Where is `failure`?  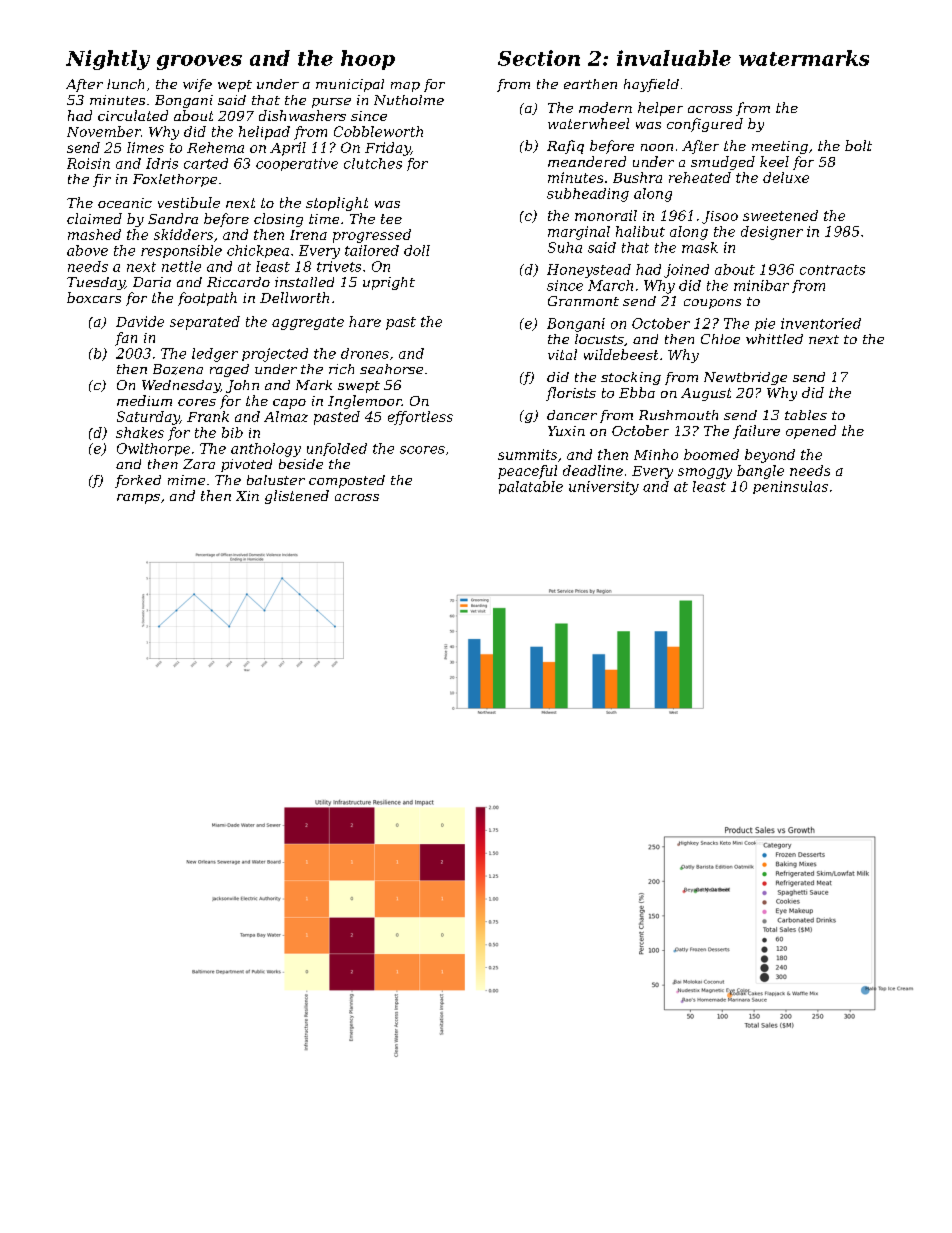
failure is located at coordinates (756, 432).
